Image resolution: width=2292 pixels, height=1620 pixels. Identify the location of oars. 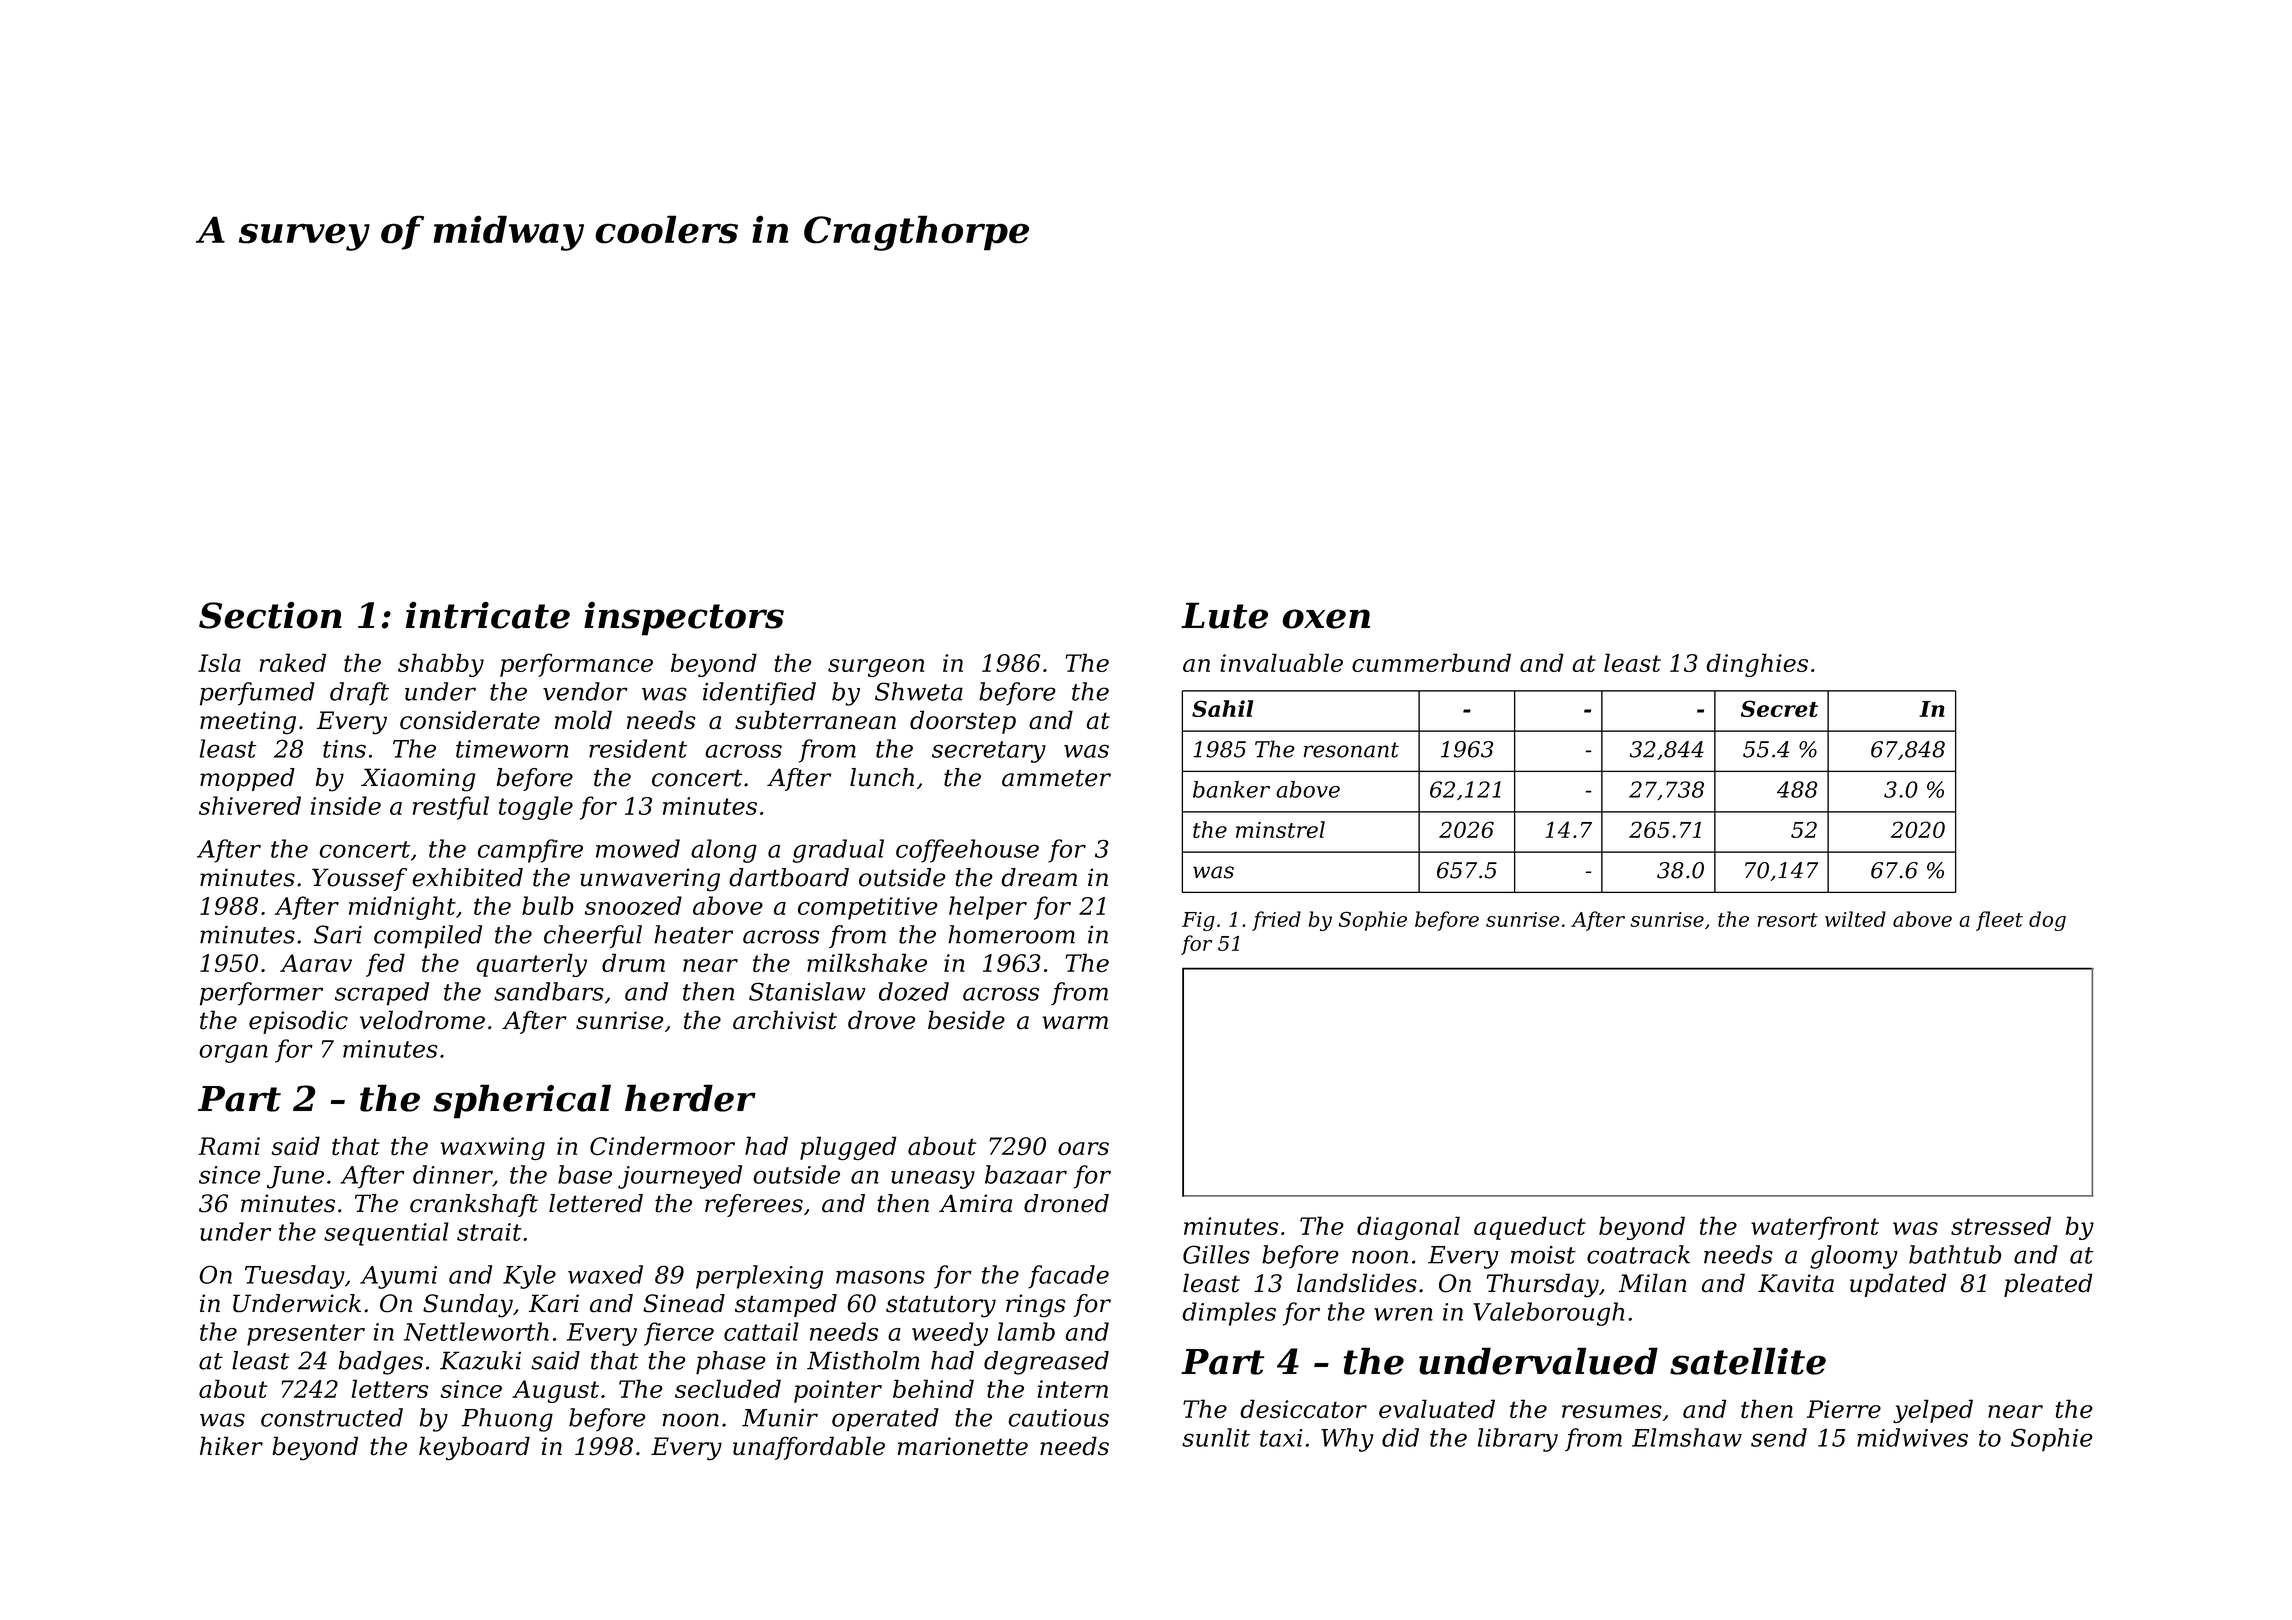
(1083, 1149).
